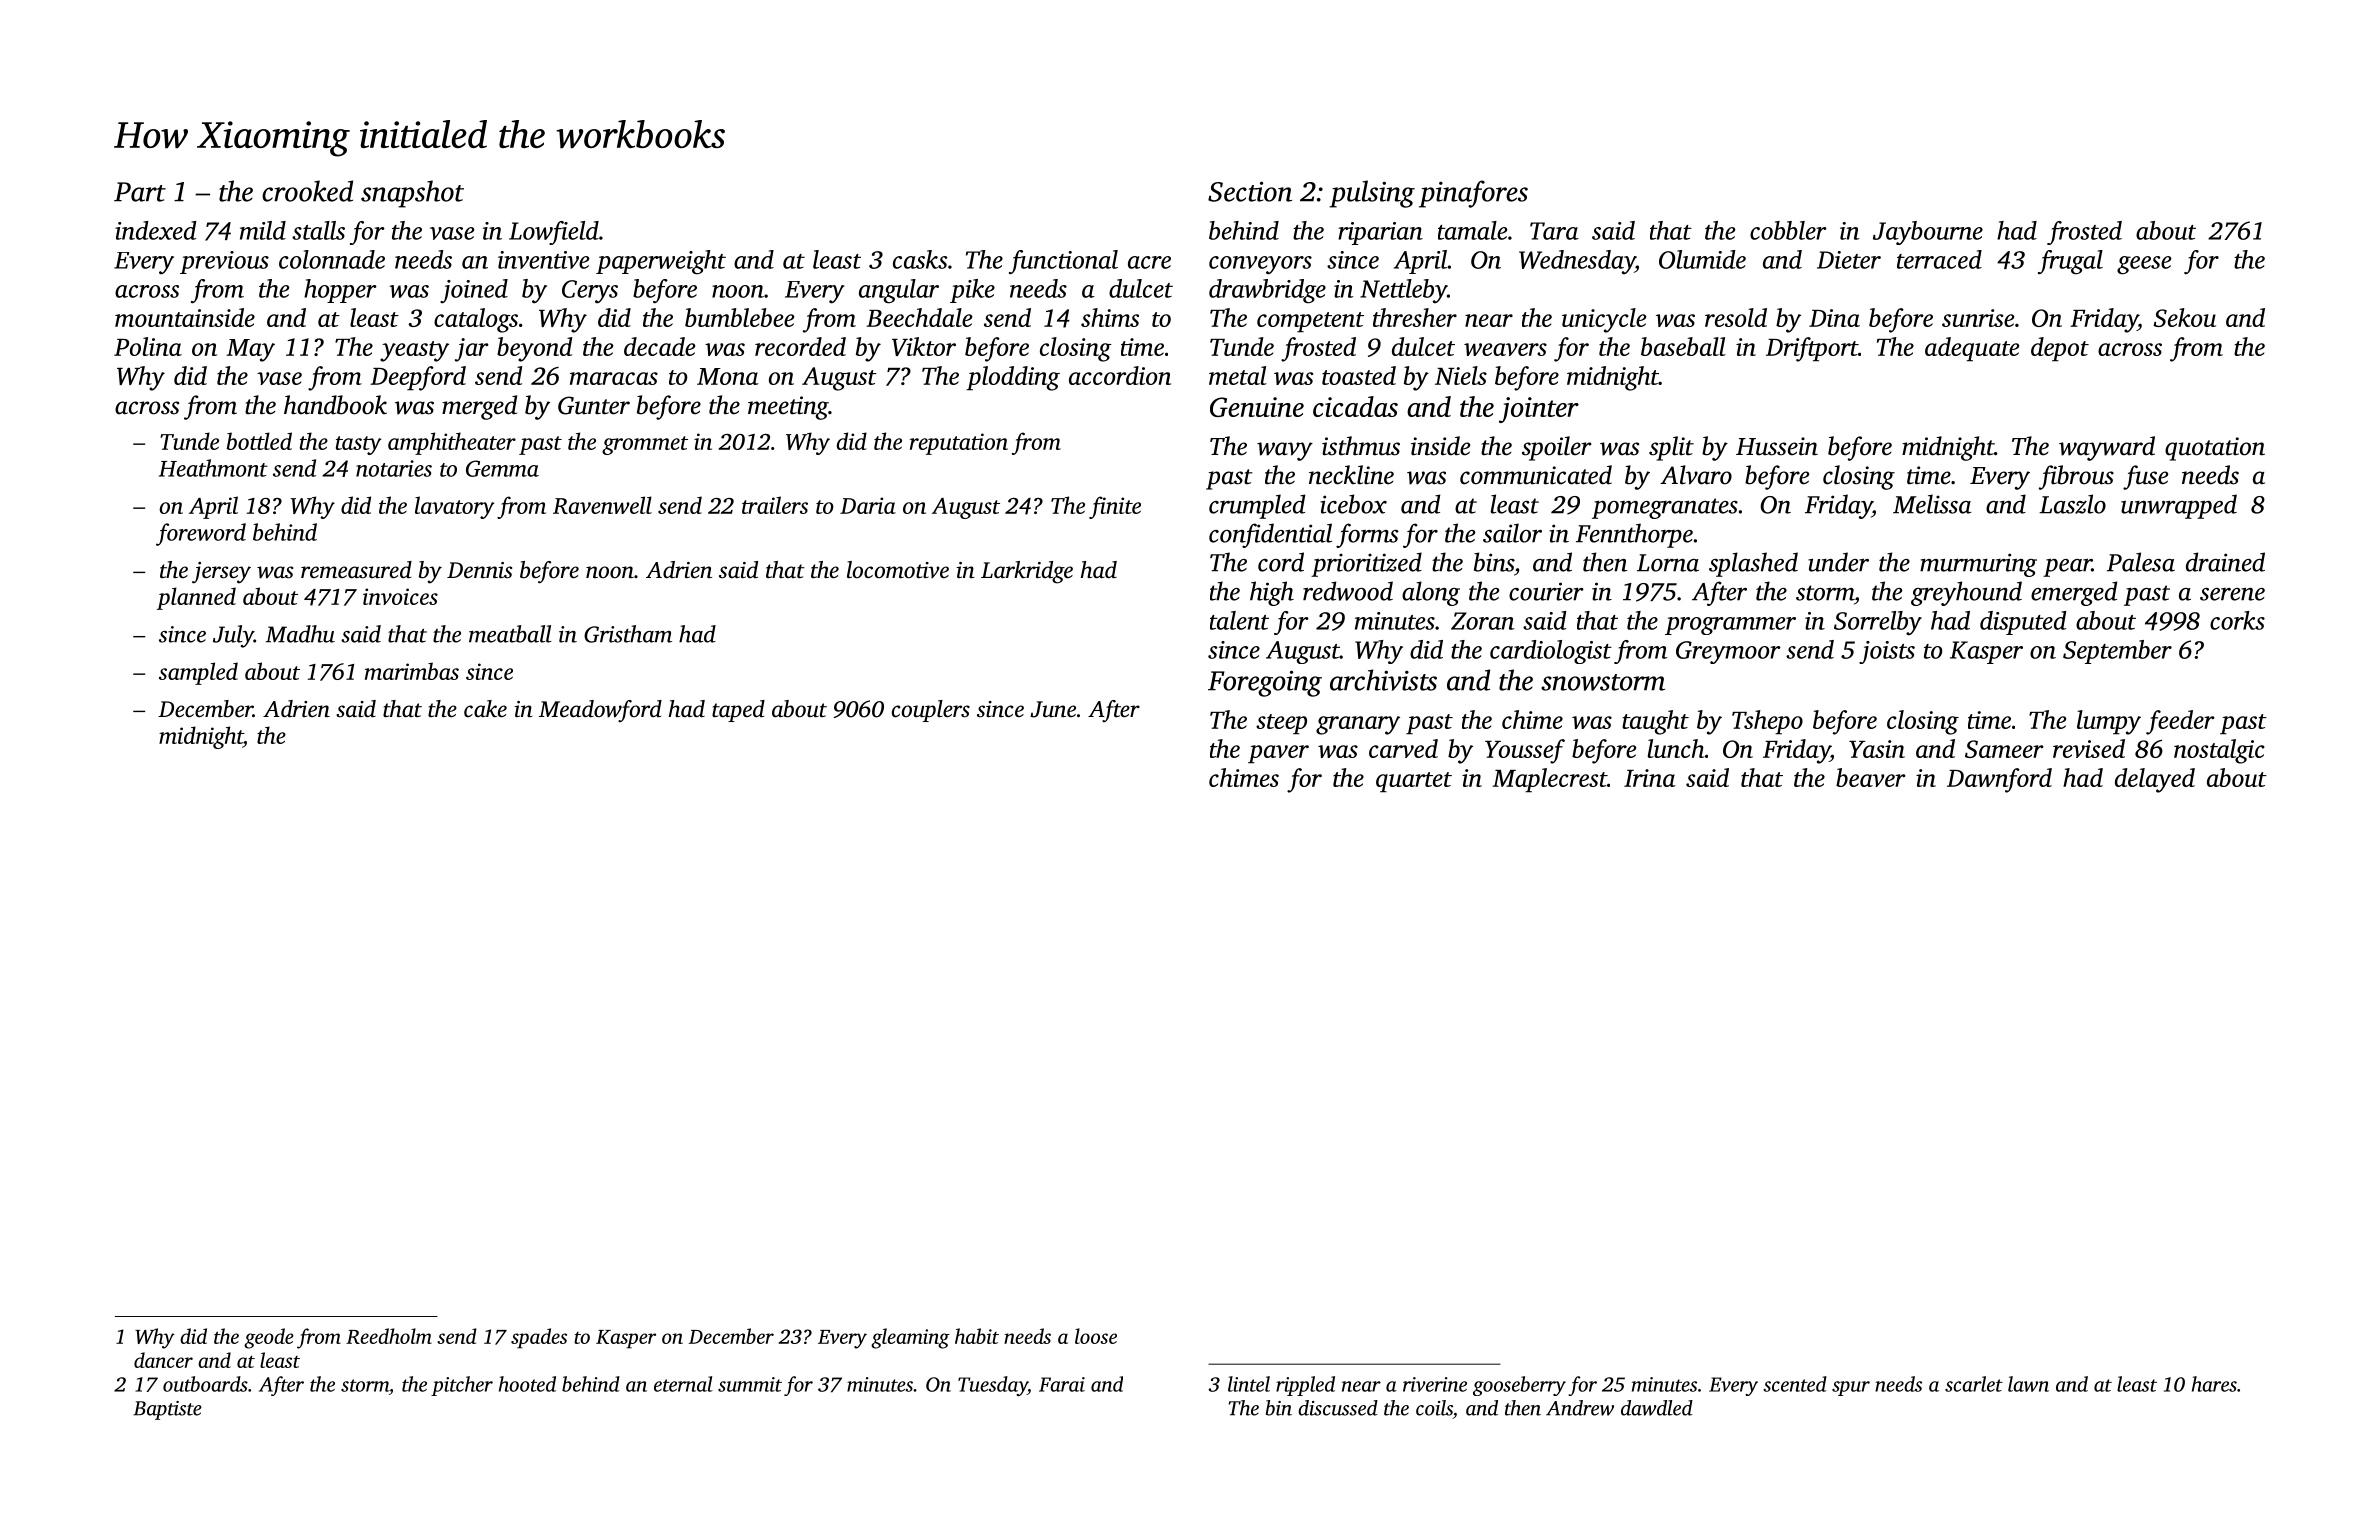 The height and width of the document is (1540, 2380). I want to click on spades, so click(539, 1338).
